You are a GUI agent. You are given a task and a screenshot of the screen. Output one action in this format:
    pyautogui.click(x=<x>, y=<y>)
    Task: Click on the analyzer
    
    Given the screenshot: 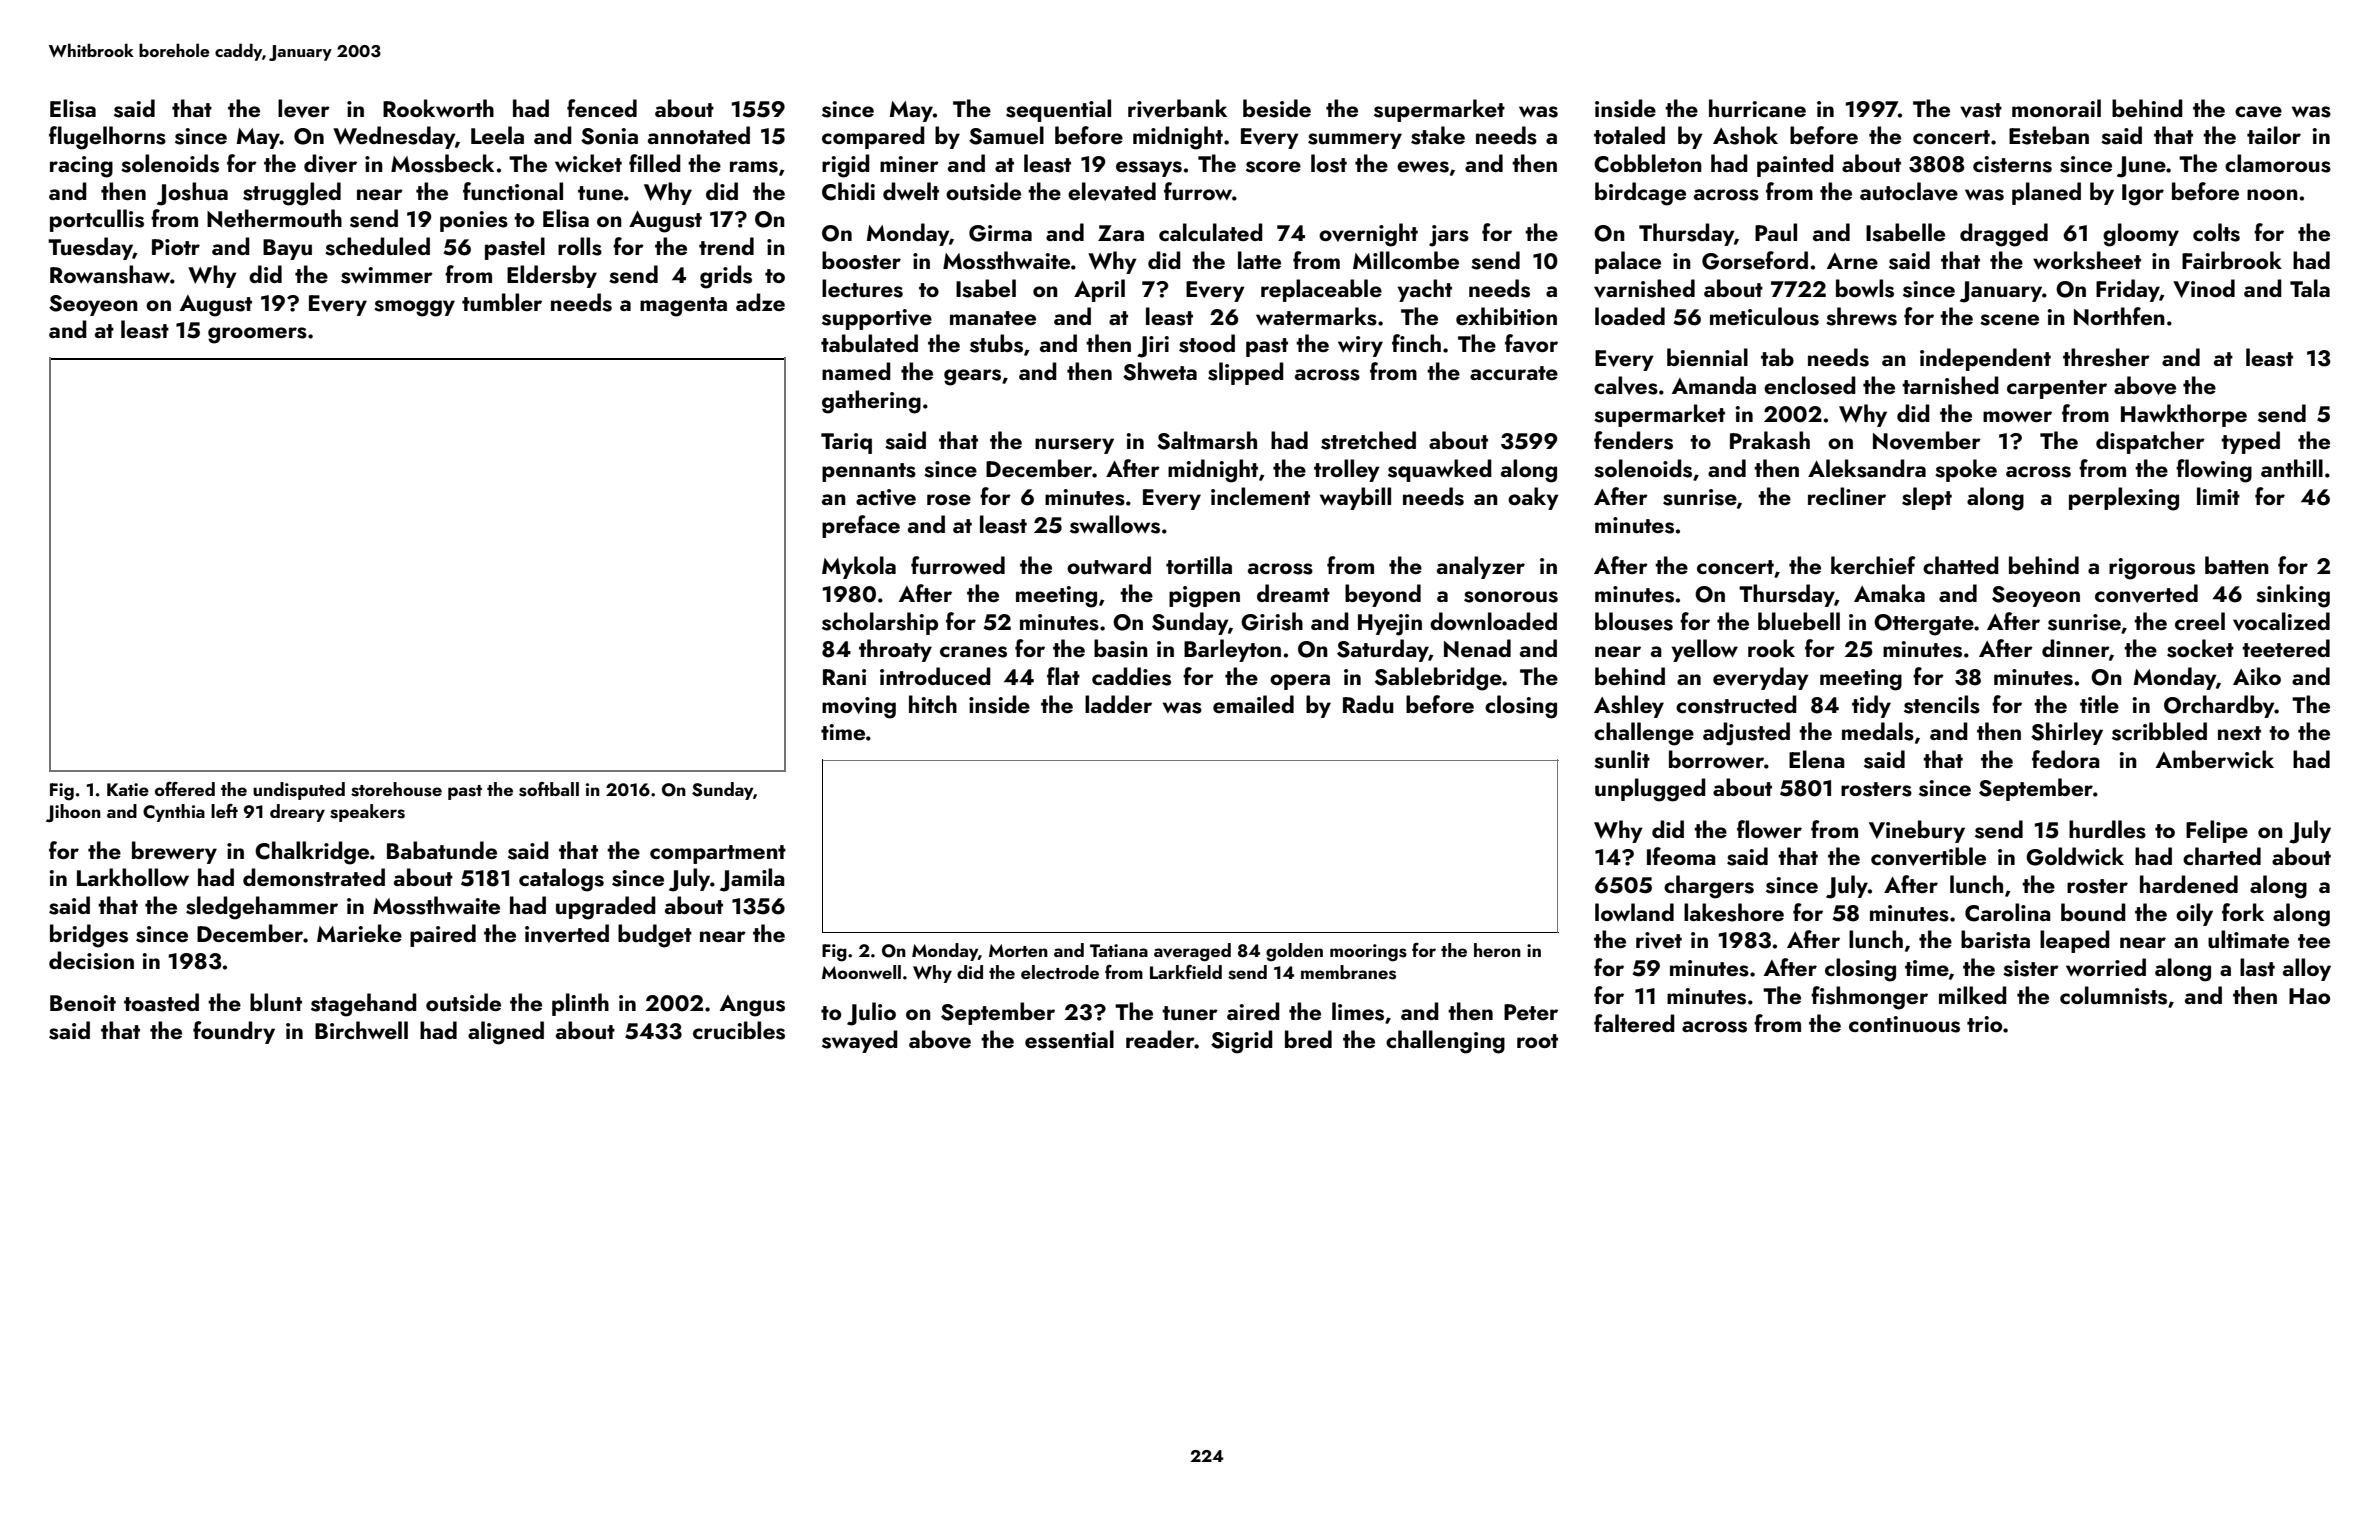 What is the action you would take?
    pyautogui.click(x=1481, y=567)
